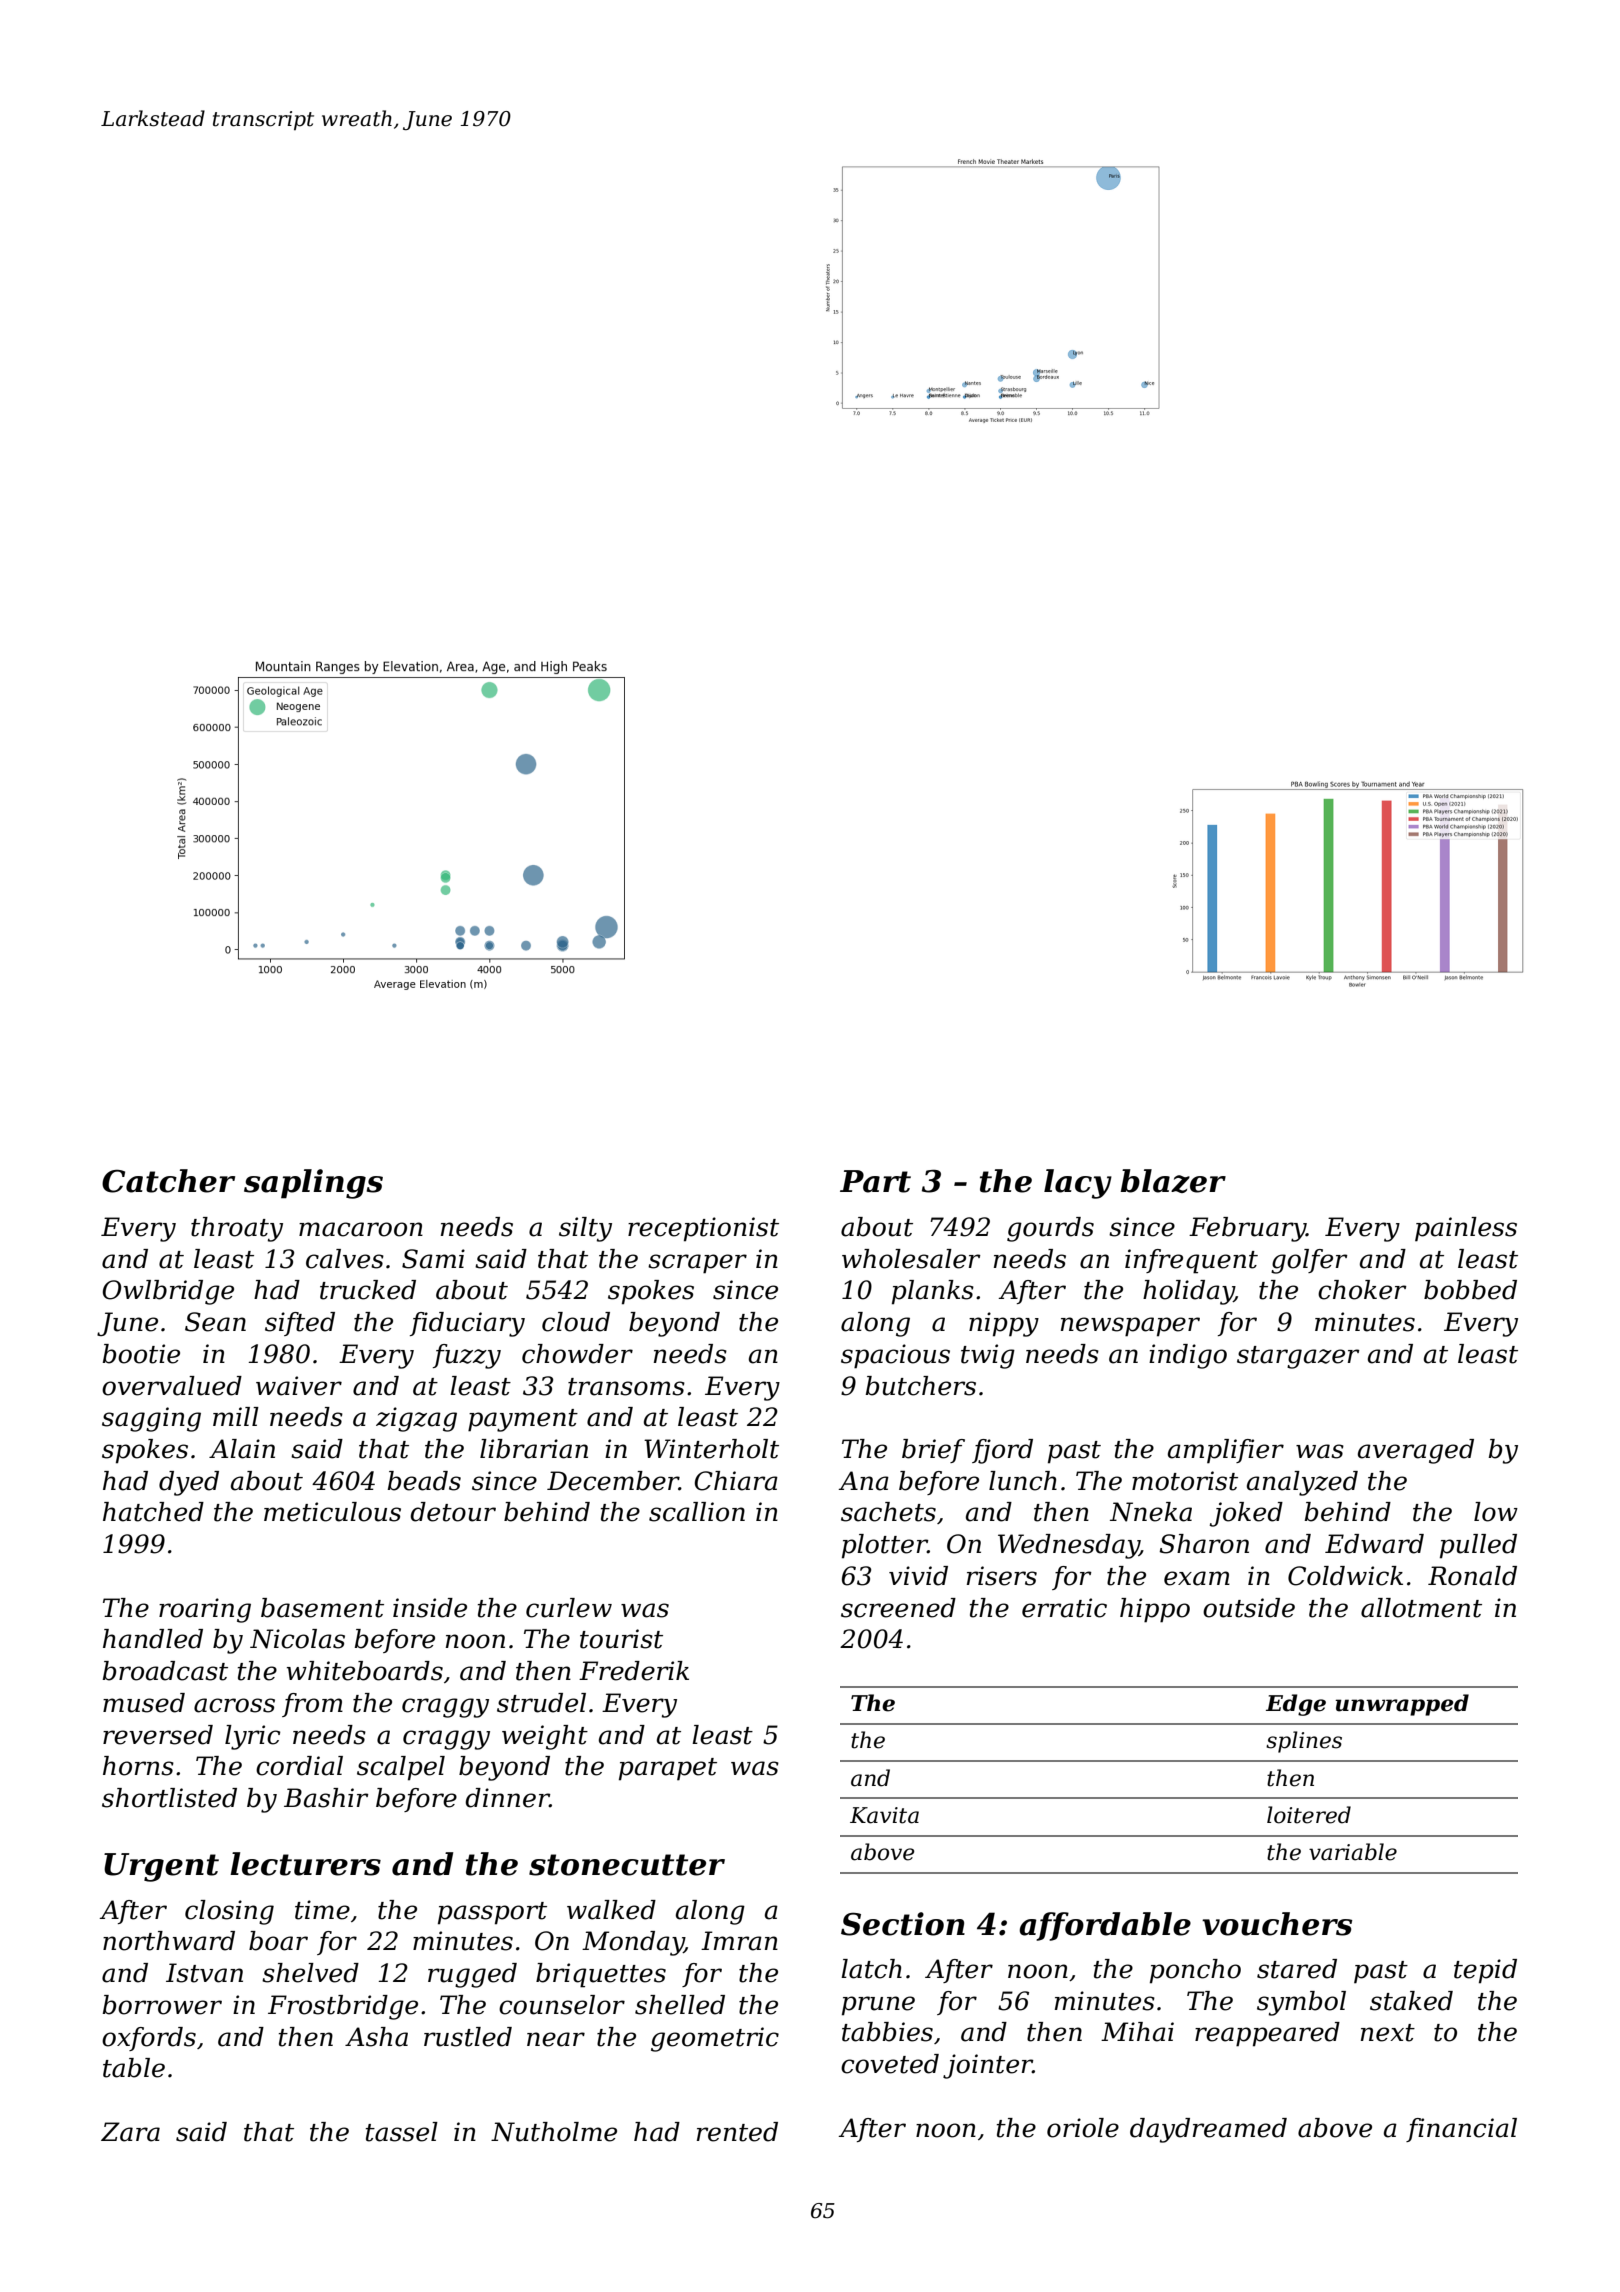 Image resolution: width=1620 pixels, height=2292 pixels. Describe the element at coordinates (1188, 1356) in the document. I see `indigo` at that location.
